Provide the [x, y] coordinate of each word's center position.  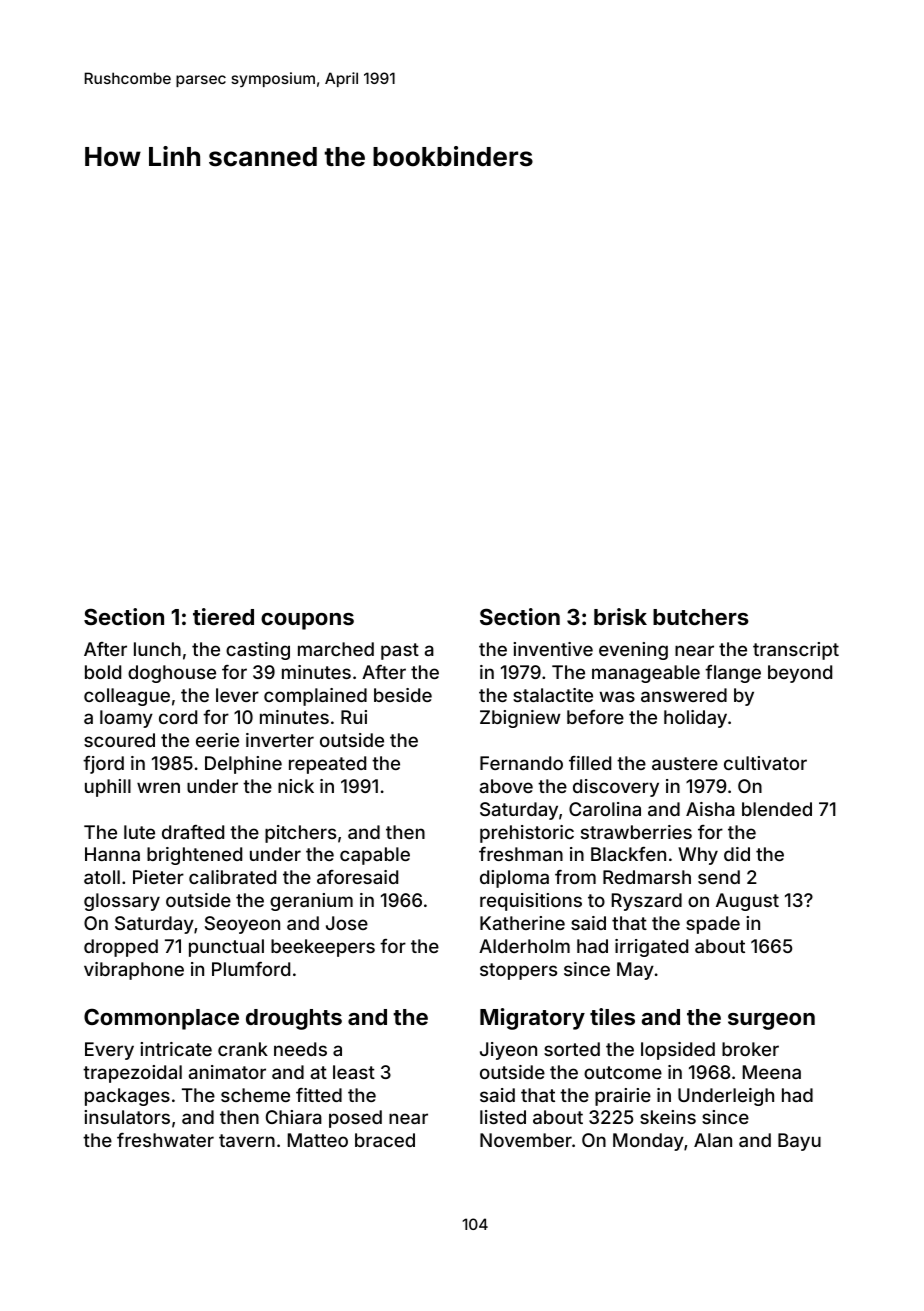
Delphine [243, 765]
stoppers [518, 971]
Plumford [251, 969]
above [506, 786]
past [400, 651]
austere [685, 763]
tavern [247, 1140]
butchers [701, 617]
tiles [612, 1016]
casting [258, 651]
